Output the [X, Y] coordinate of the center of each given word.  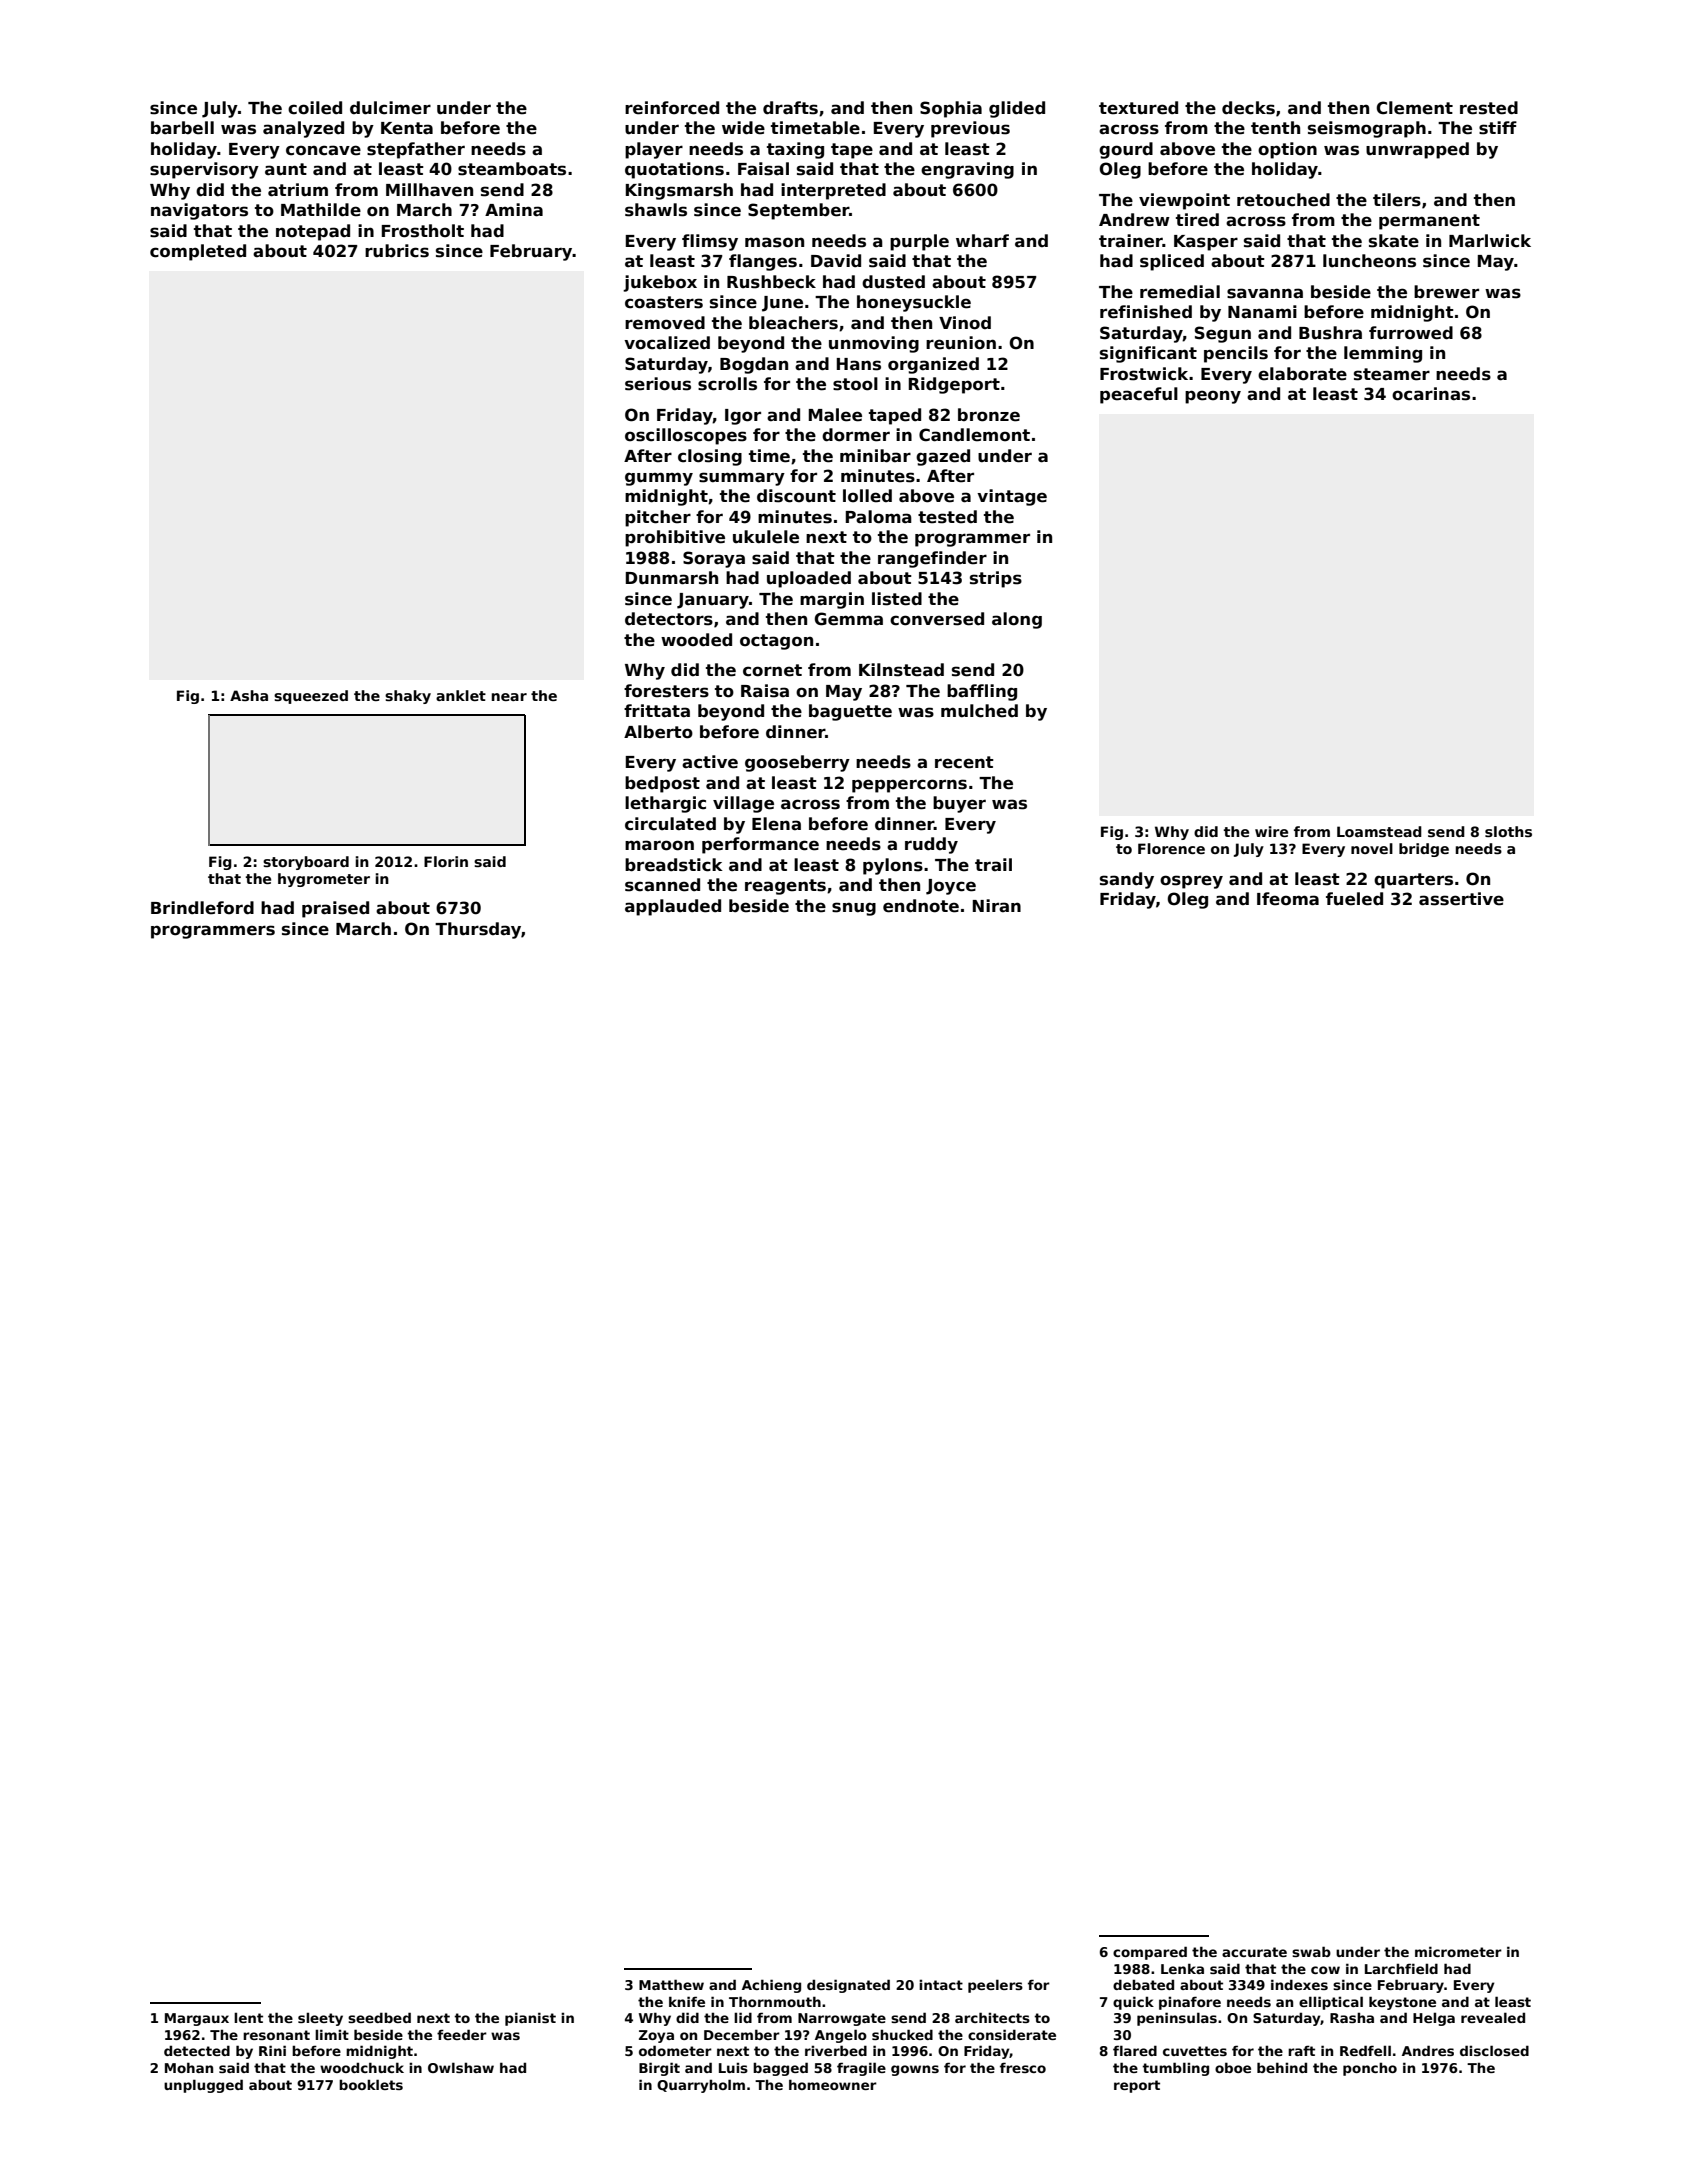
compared [1150, 1953]
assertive [1461, 899]
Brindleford [202, 908]
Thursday [478, 930]
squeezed [311, 697]
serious [658, 384]
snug [854, 909]
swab [1311, 1951]
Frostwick [1144, 374]
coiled [315, 108]
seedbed [379, 2017]
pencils [1236, 354]
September [798, 211]
